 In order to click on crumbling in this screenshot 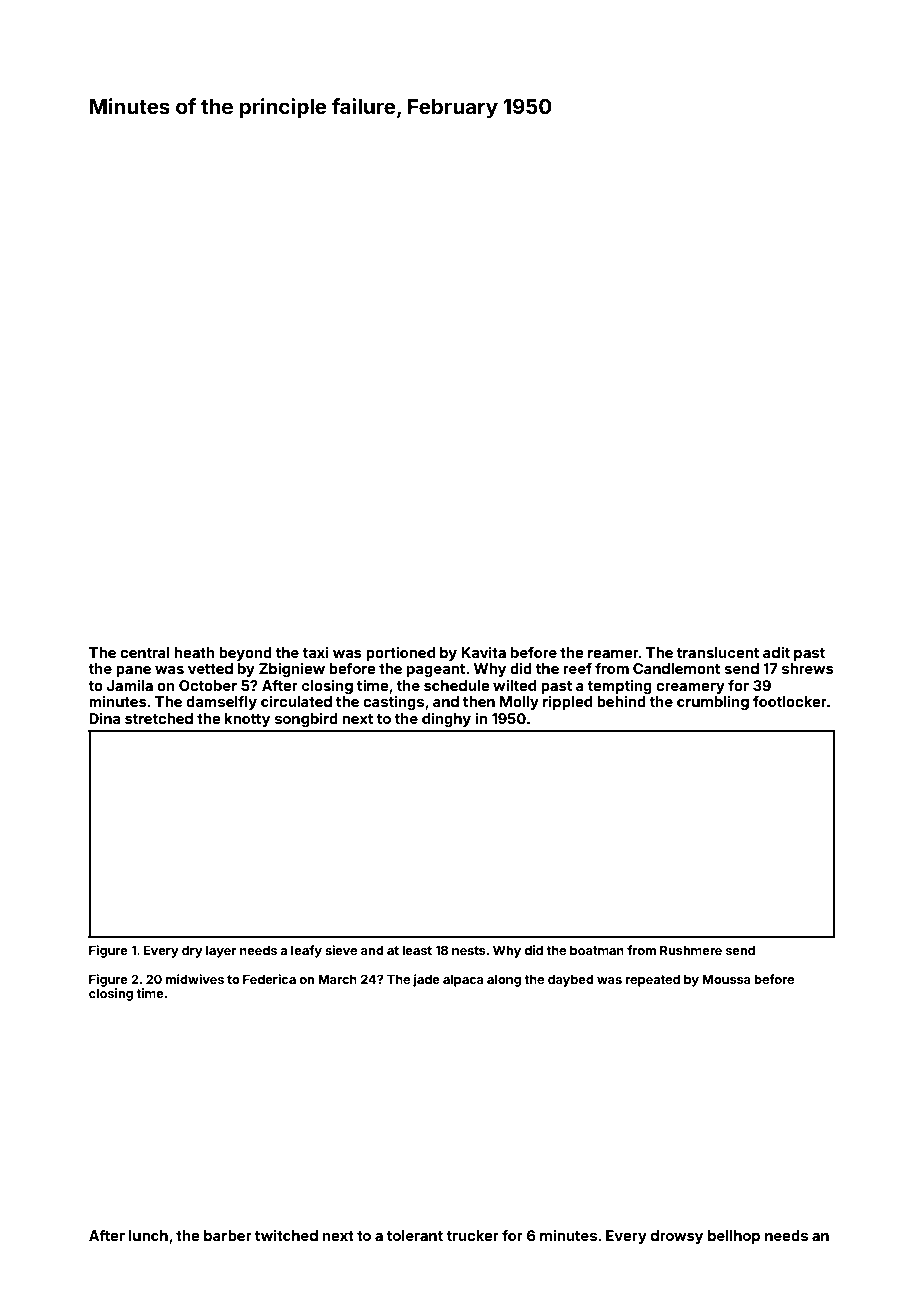, I will do `click(713, 703)`.
